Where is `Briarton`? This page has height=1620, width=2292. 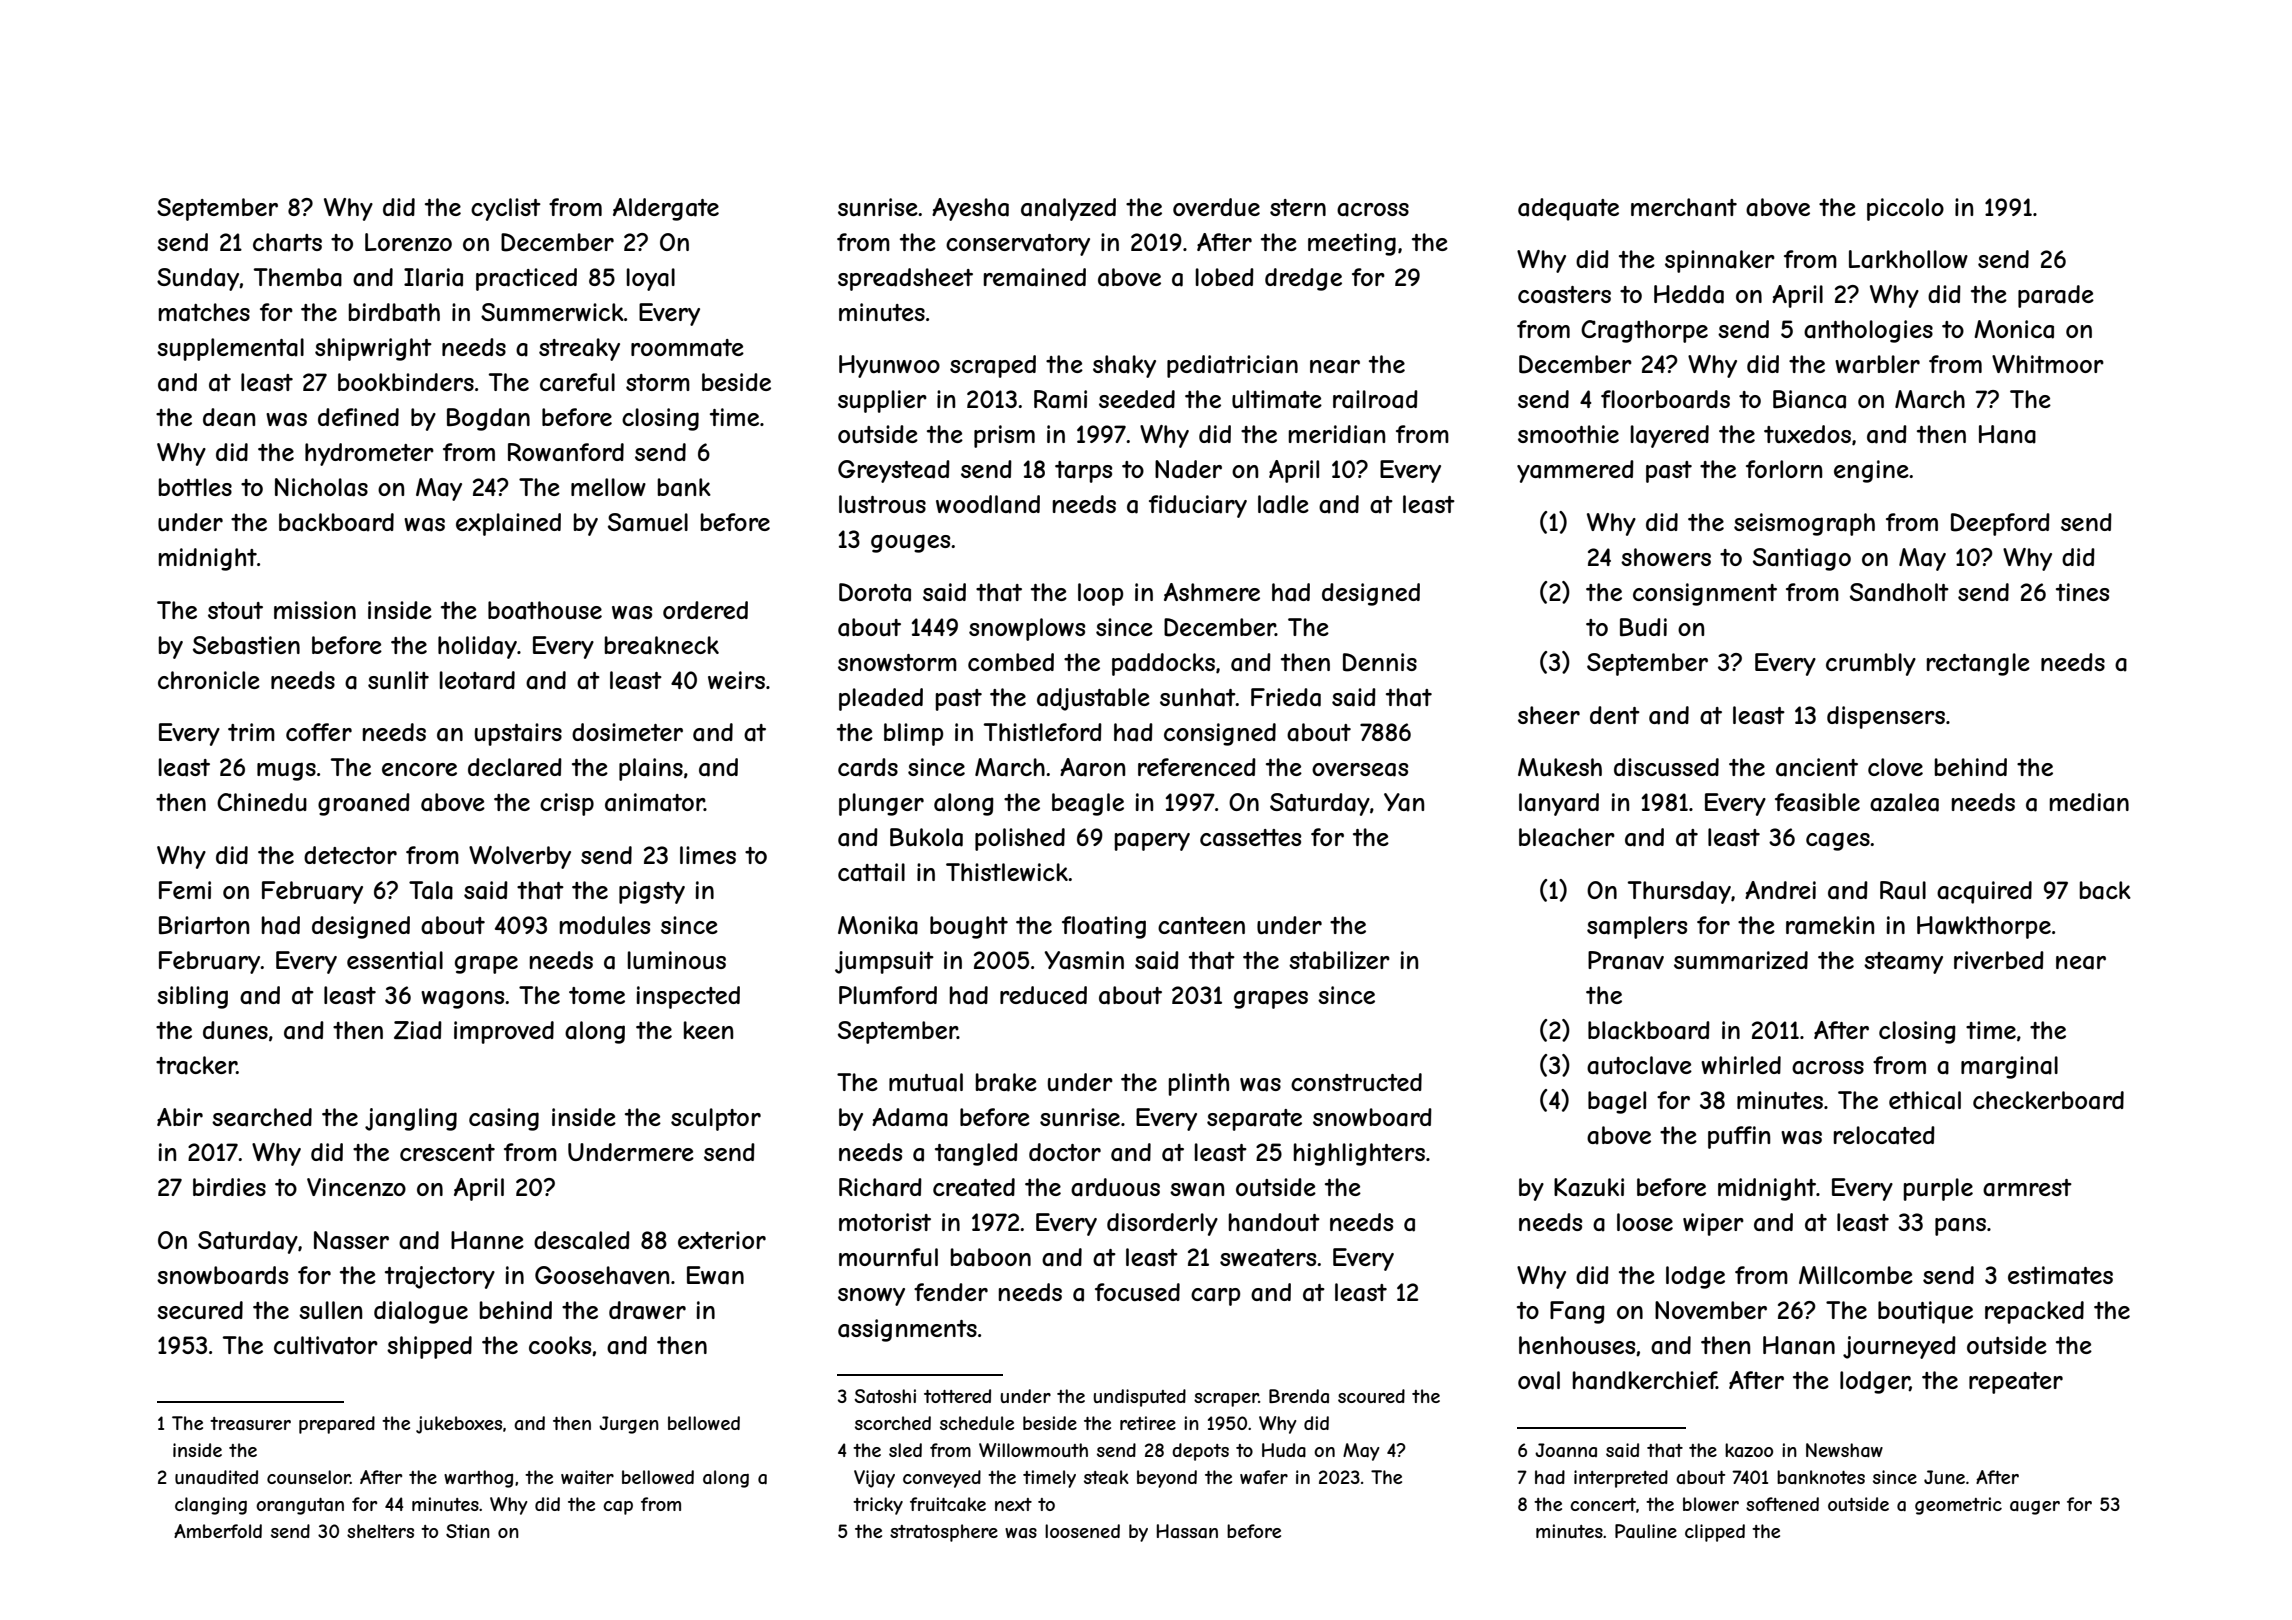 Briarton is located at coordinates (204, 925).
